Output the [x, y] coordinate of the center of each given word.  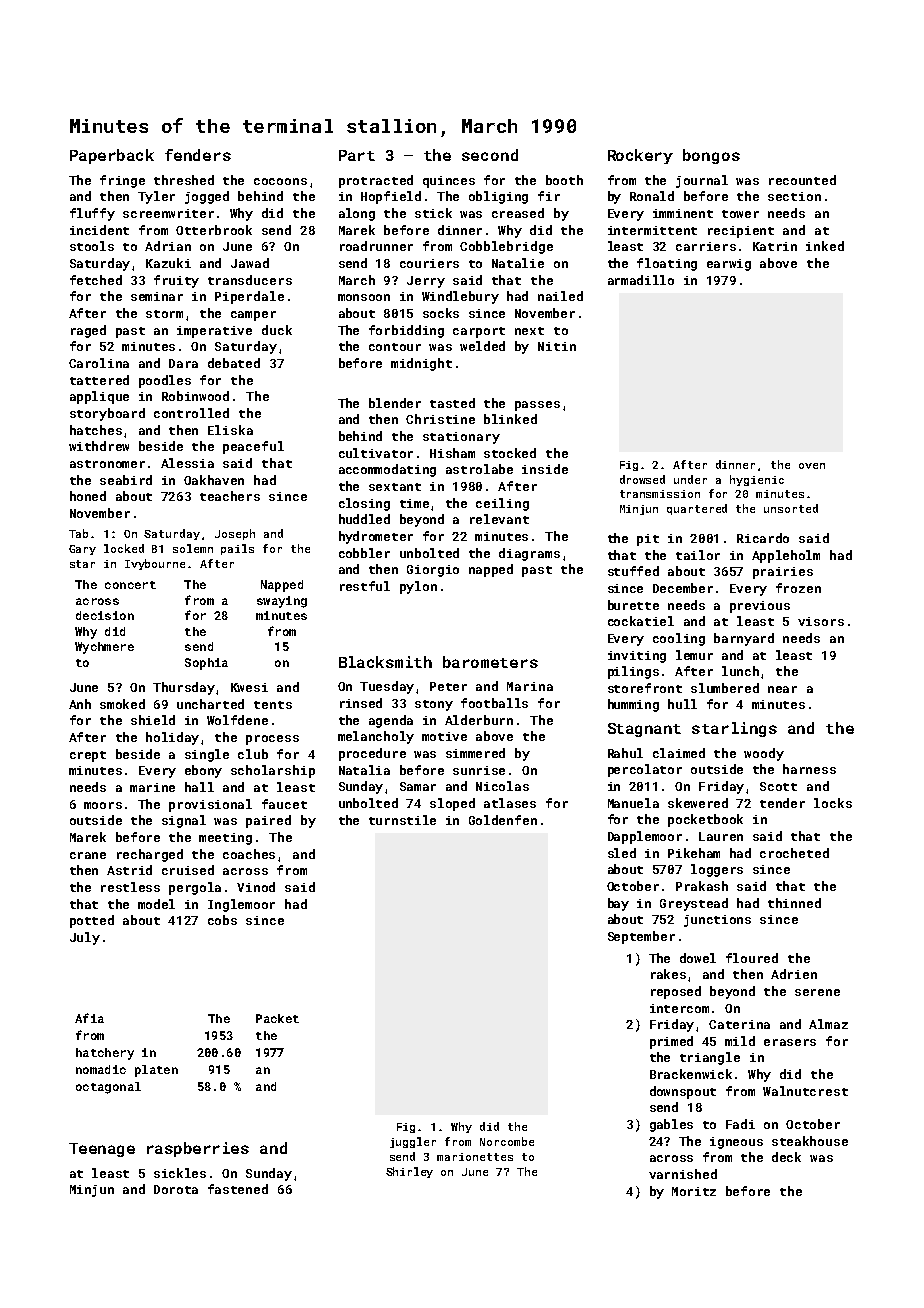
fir [549, 196]
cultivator [376, 453]
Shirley [409, 1172]
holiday [172, 738]
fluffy [92, 214]
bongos [711, 156]
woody [764, 754]
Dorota [176, 1189]
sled [622, 853]
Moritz [694, 1191]
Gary [82, 550]
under [690, 479]
